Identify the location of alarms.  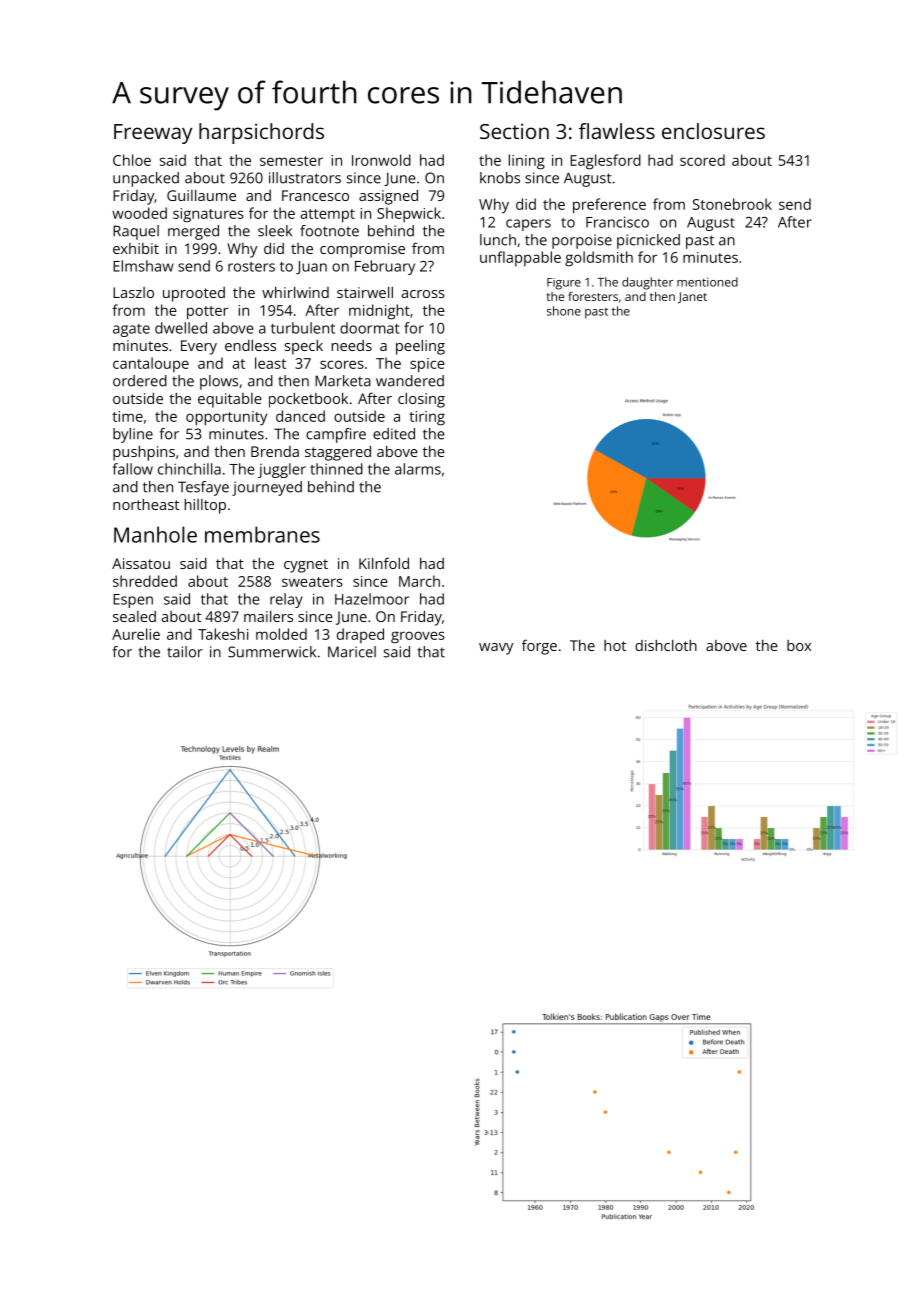
(418, 469).
